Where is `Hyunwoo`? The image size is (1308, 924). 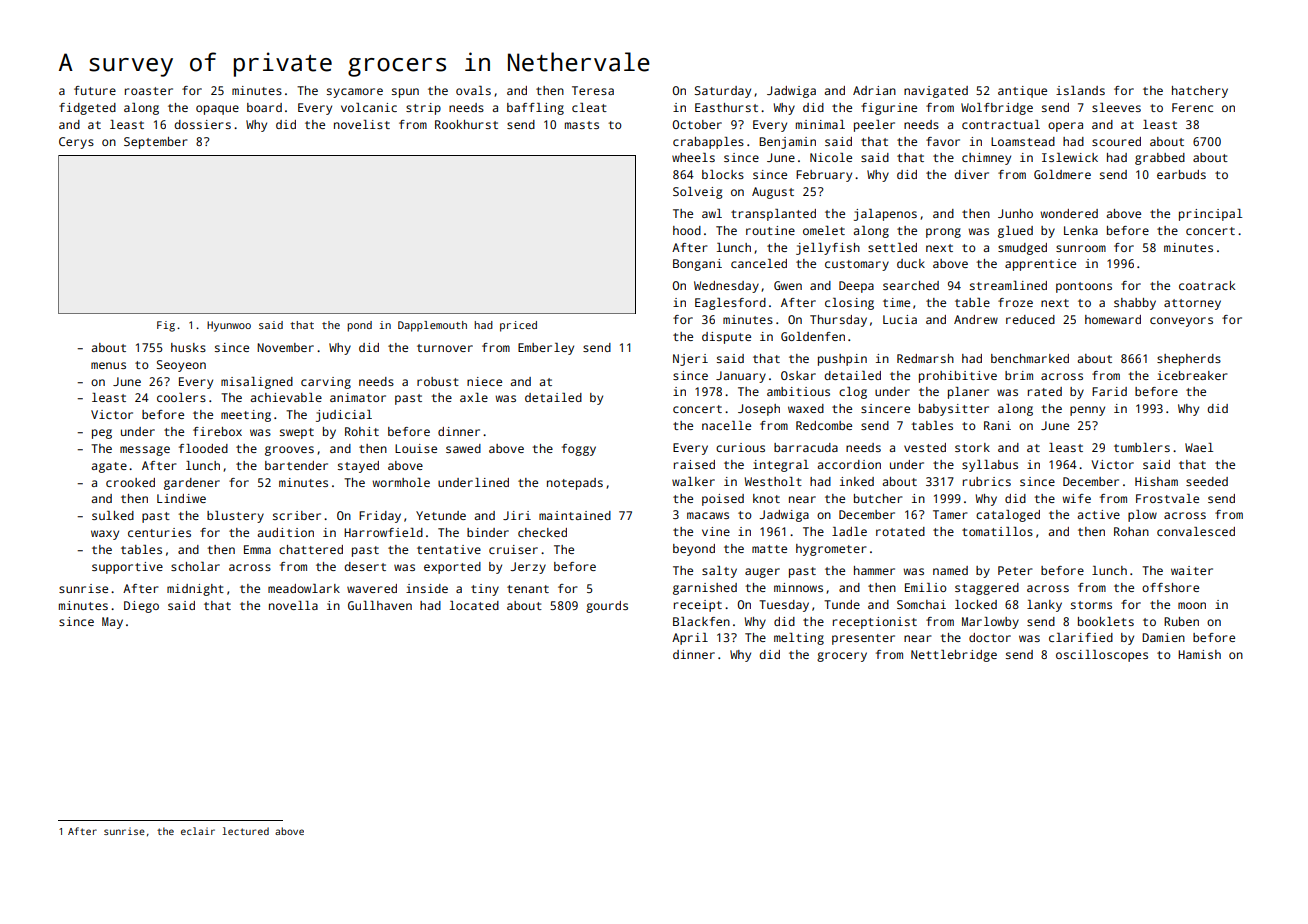
Hyunwoo is located at coordinates (229, 326).
